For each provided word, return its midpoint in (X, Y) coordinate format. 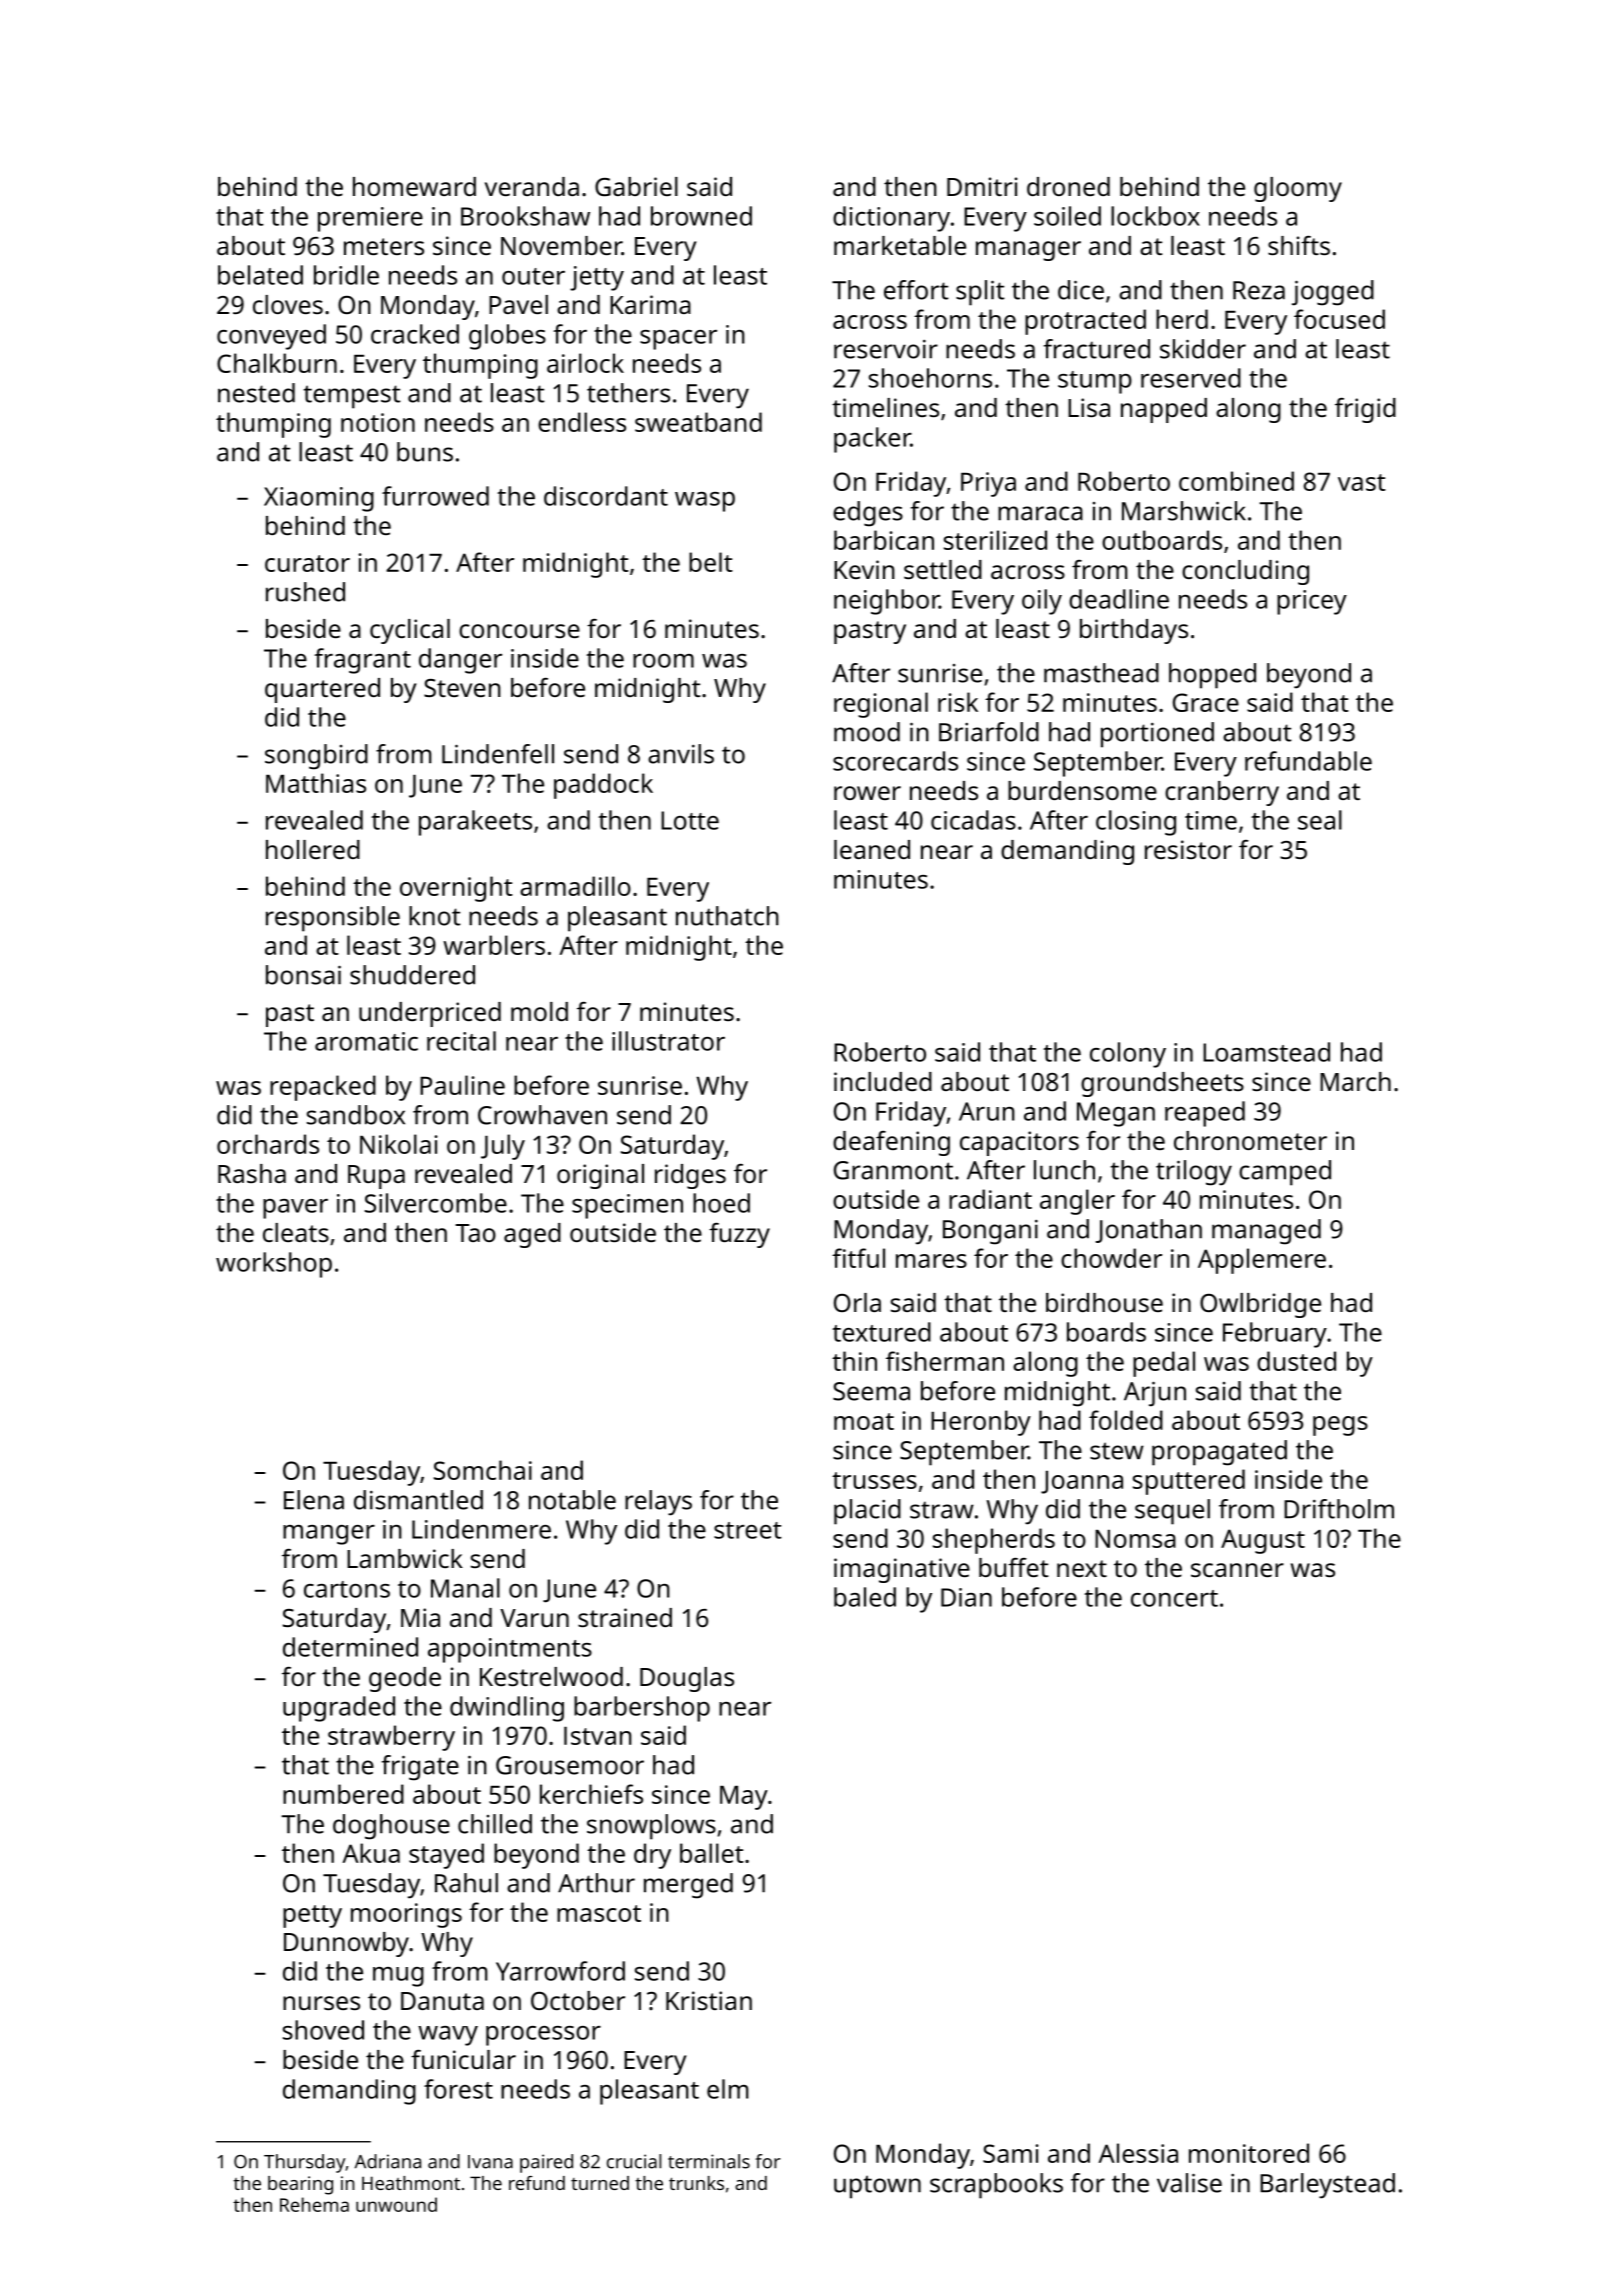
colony (1128, 1055)
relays (658, 1503)
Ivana (490, 2162)
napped (1164, 410)
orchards (268, 1144)
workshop (274, 1265)
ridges (690, 1176)
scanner (1237, 1570)
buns (425, 452)
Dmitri (982, 186)
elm (728, 2089)
